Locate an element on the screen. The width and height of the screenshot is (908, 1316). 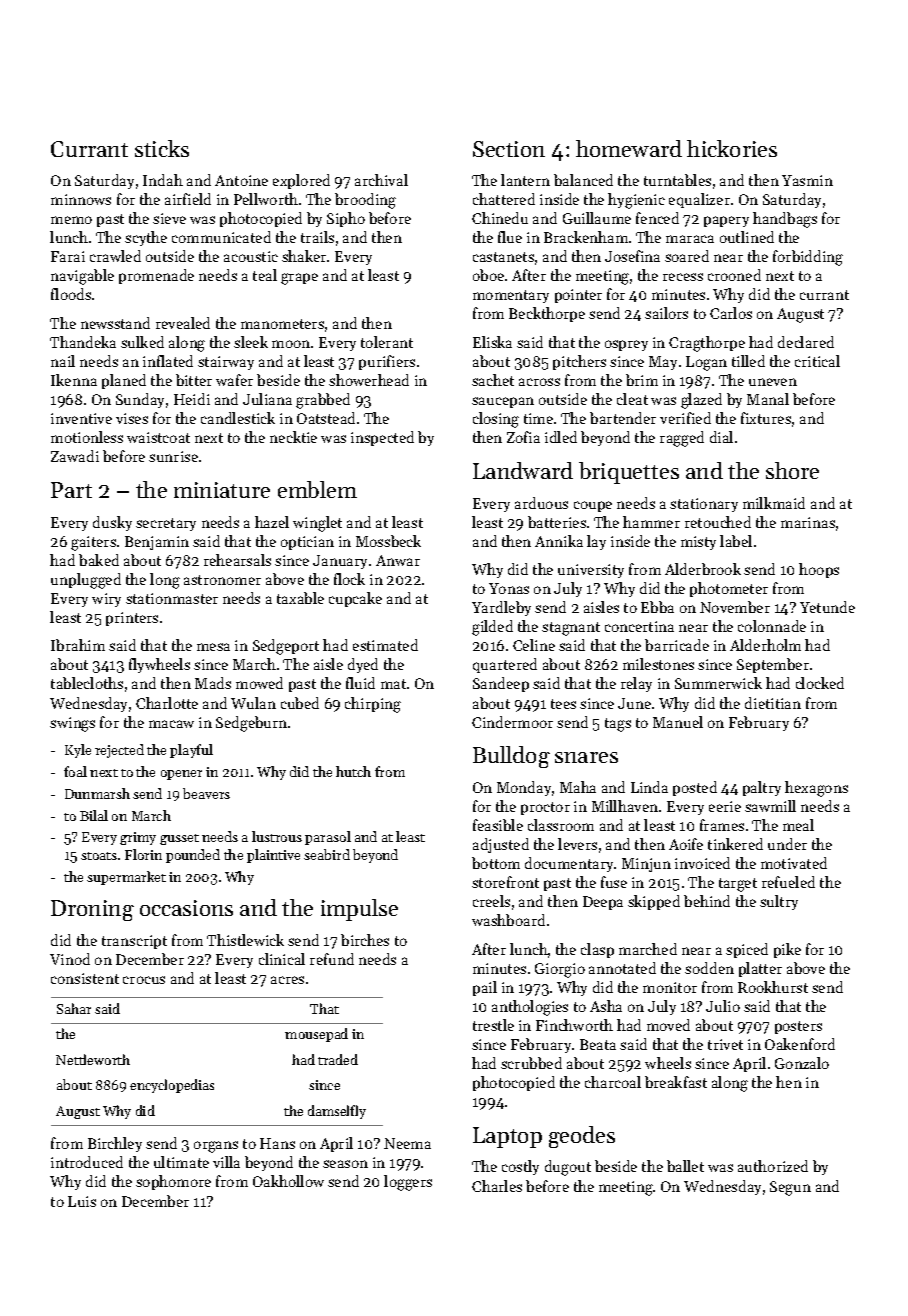
swings is located at coordinates (72, 724).
